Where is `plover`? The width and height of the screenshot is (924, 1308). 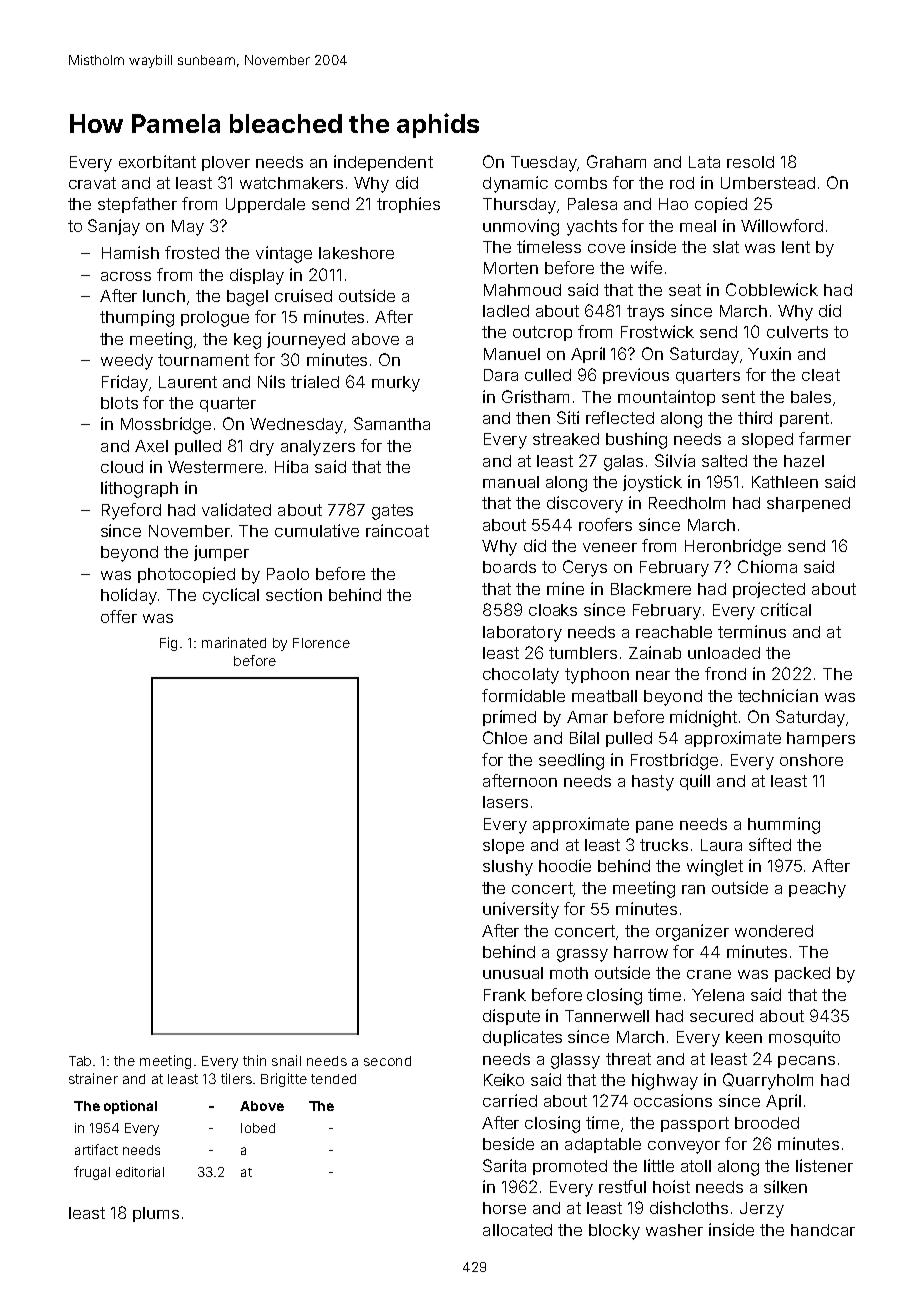 plover is located at coordinates (226, 163).
